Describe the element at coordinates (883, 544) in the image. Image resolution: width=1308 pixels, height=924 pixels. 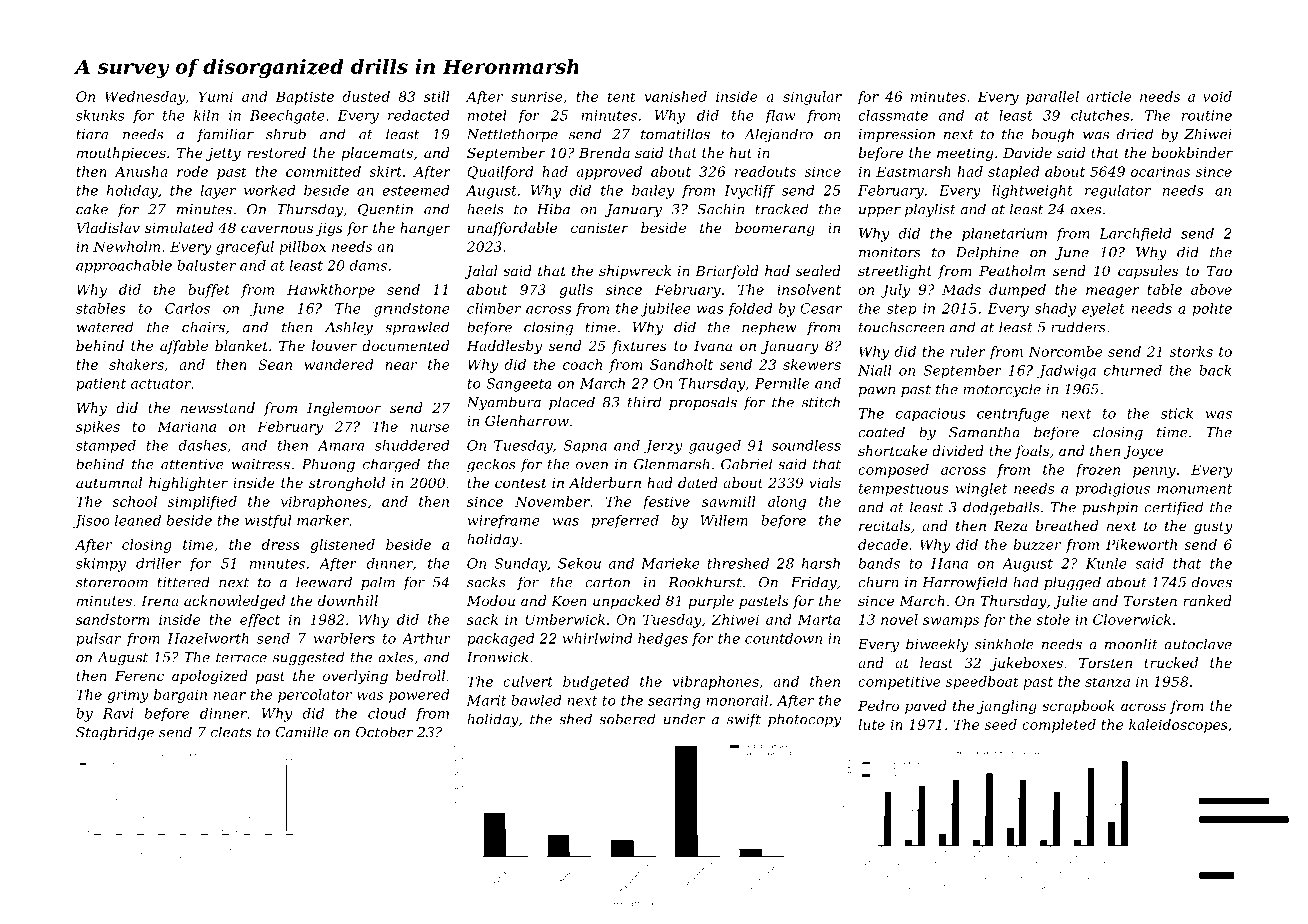
I see `decade` at that location.
